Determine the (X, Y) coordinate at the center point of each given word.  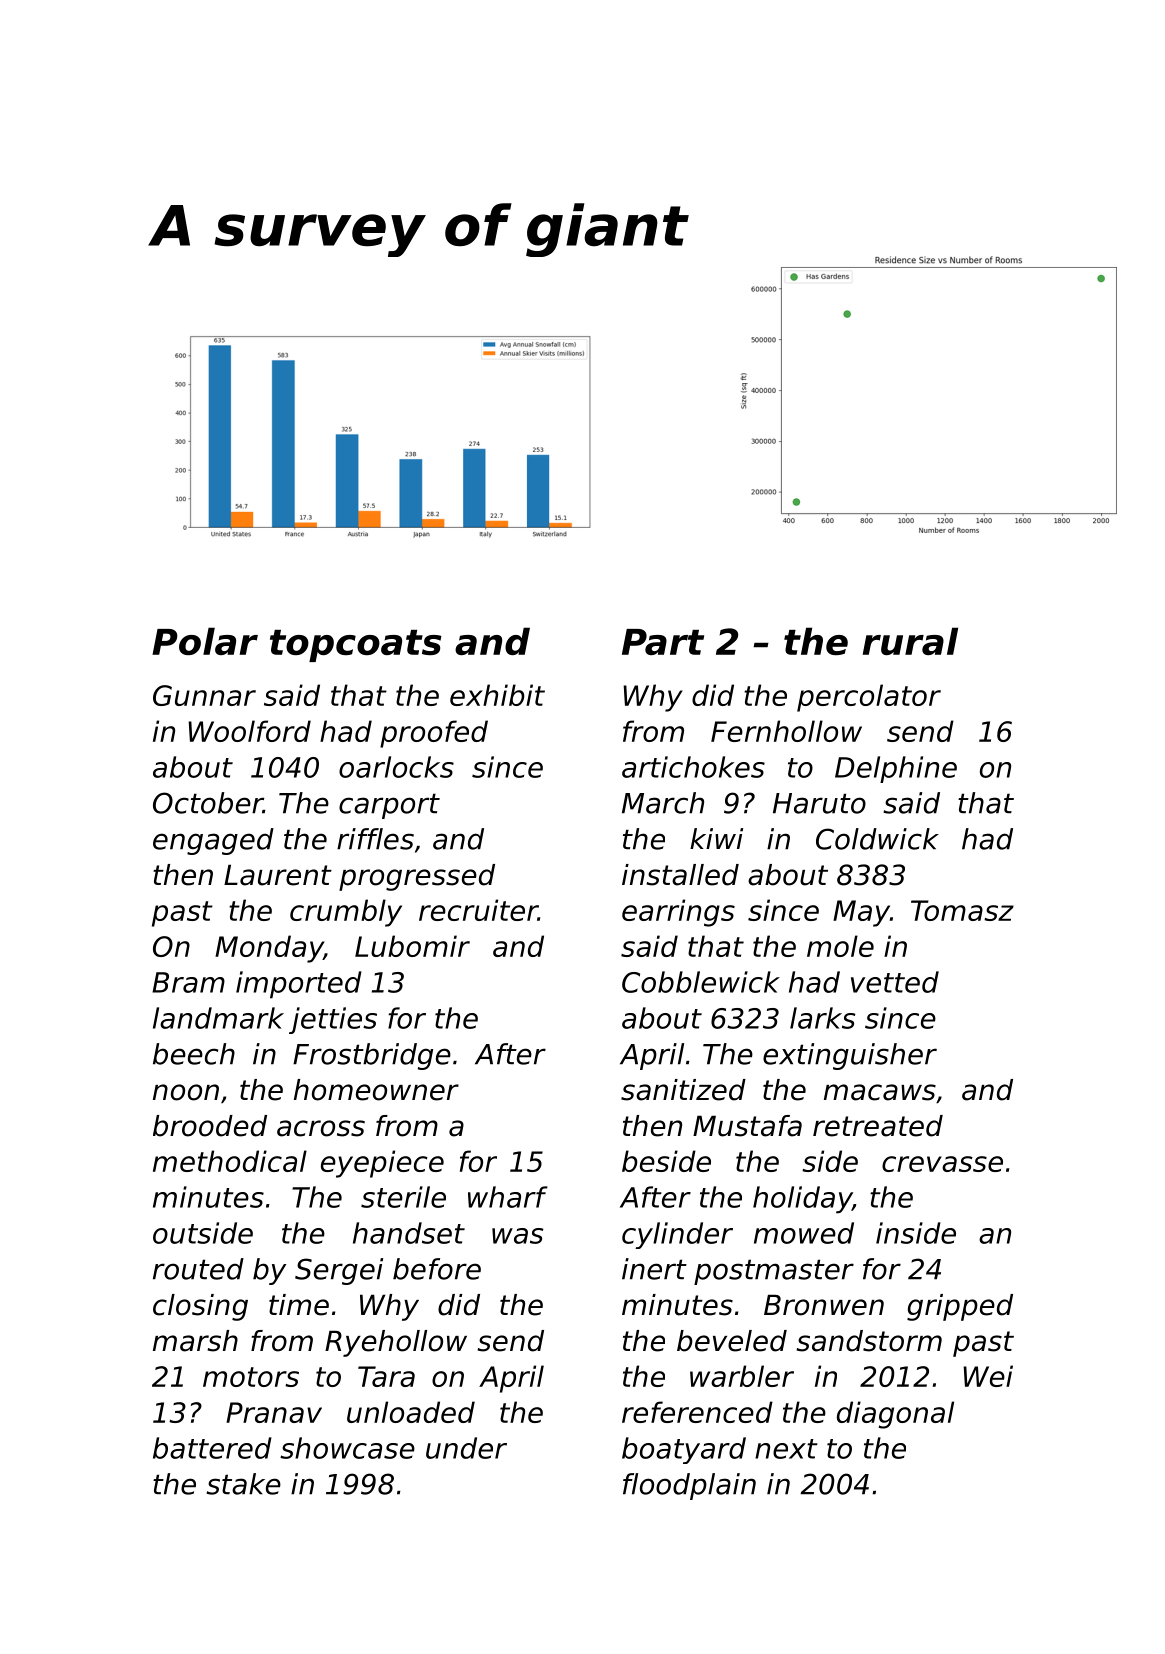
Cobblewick (701, 982)
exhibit (497, 695)
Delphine (896, 769)
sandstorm (869, 1341)
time (299, 1305)
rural (910, 641)
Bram (188, 982)
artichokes (693, 767)
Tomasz (962, 910)
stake (243, 1484)
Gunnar (204, 695)
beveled (732, 1341)
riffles (375, 839)
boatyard (684, 1450)
